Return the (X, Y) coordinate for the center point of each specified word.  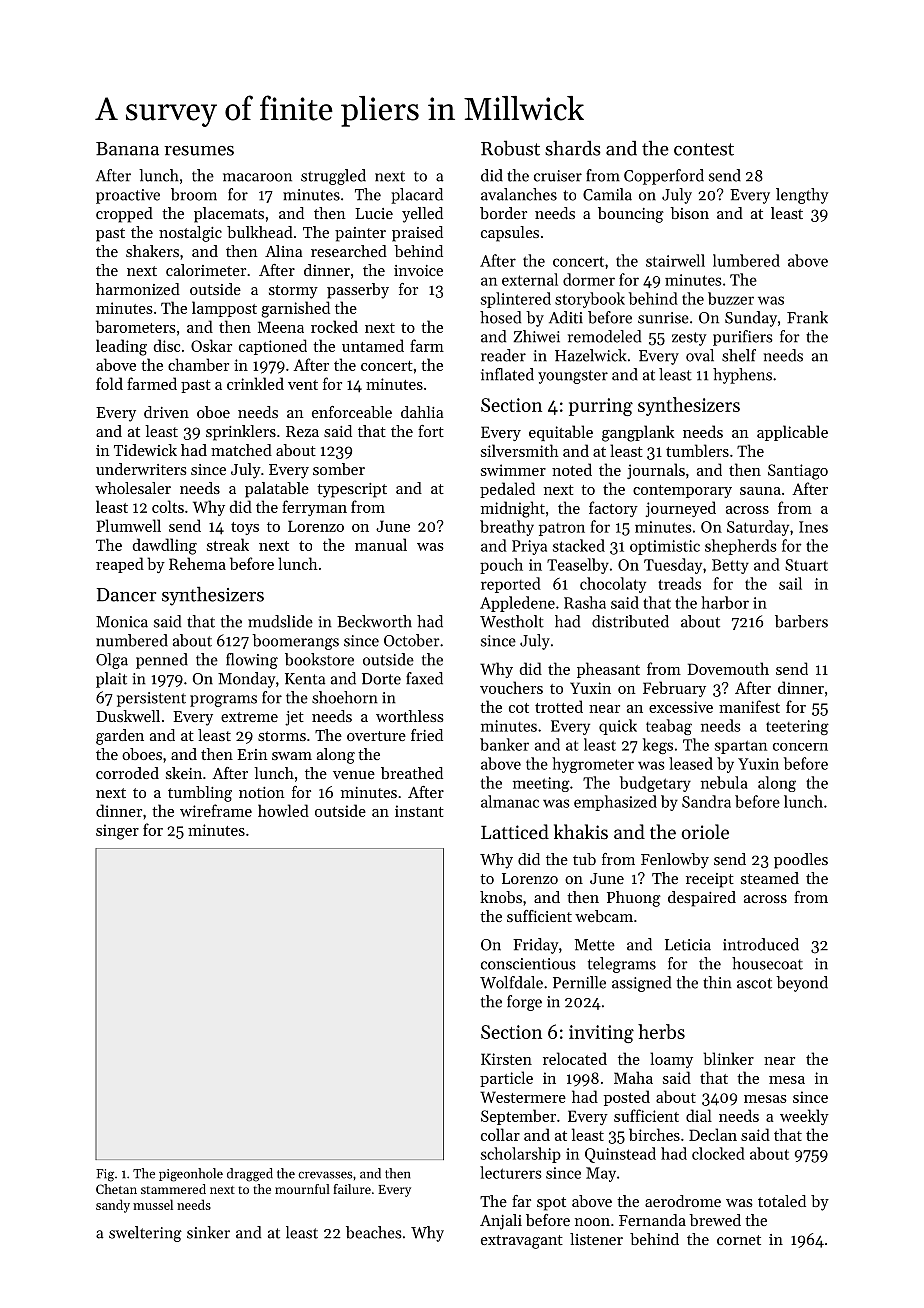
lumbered (746, 260)
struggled (333, 177)
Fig (105, 1175)
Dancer (126, 595)
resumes (199, 151)
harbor (725, 602)
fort (431, 431)
